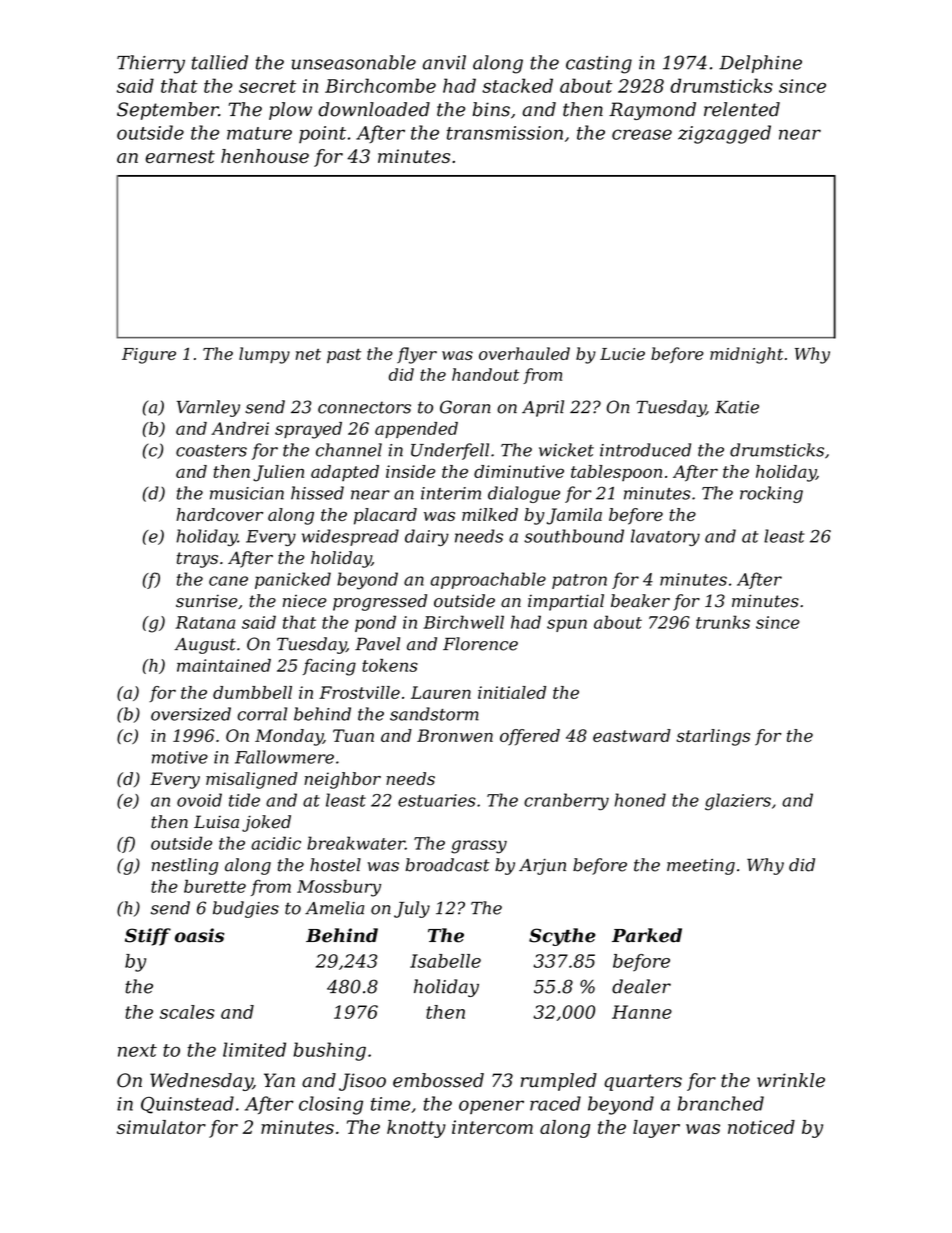 The height and width of the document is (1233, 952). What do you see at coordinates (505, 133) in the document?
I see `transmission` at bounding box center [505, 133].
